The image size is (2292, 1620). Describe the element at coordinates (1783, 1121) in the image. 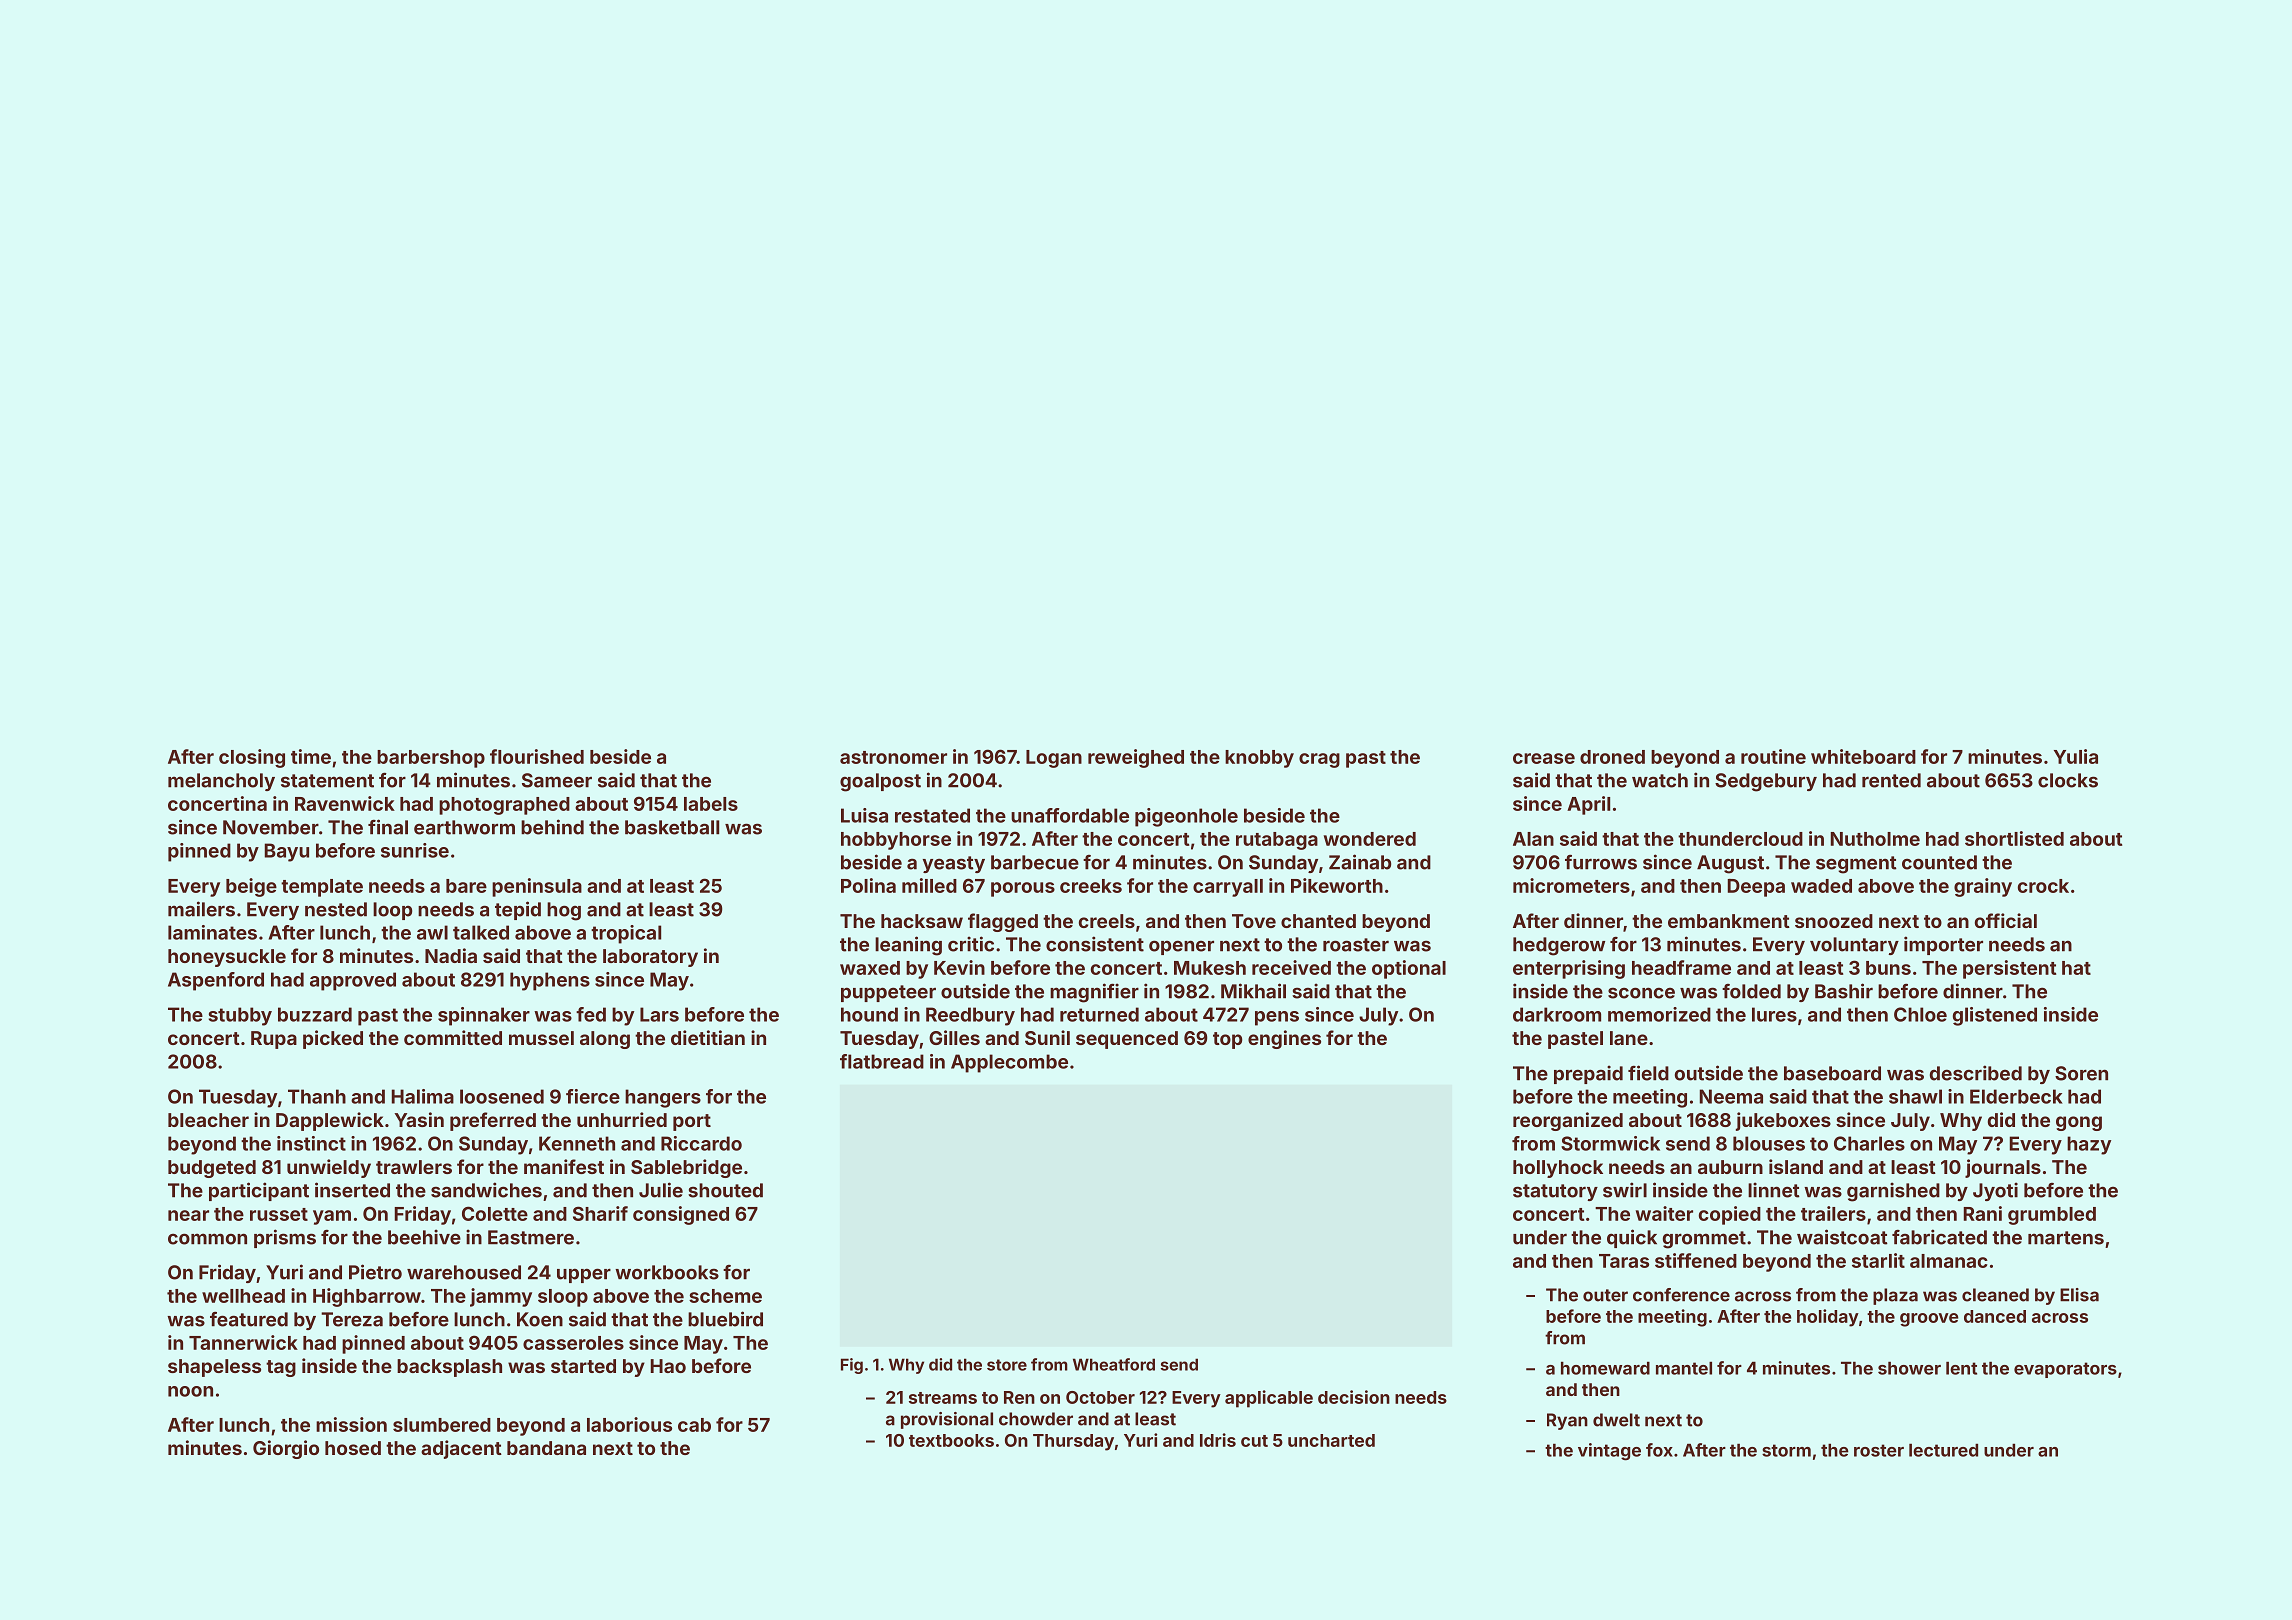

I see `jukeboxes` at that location.
